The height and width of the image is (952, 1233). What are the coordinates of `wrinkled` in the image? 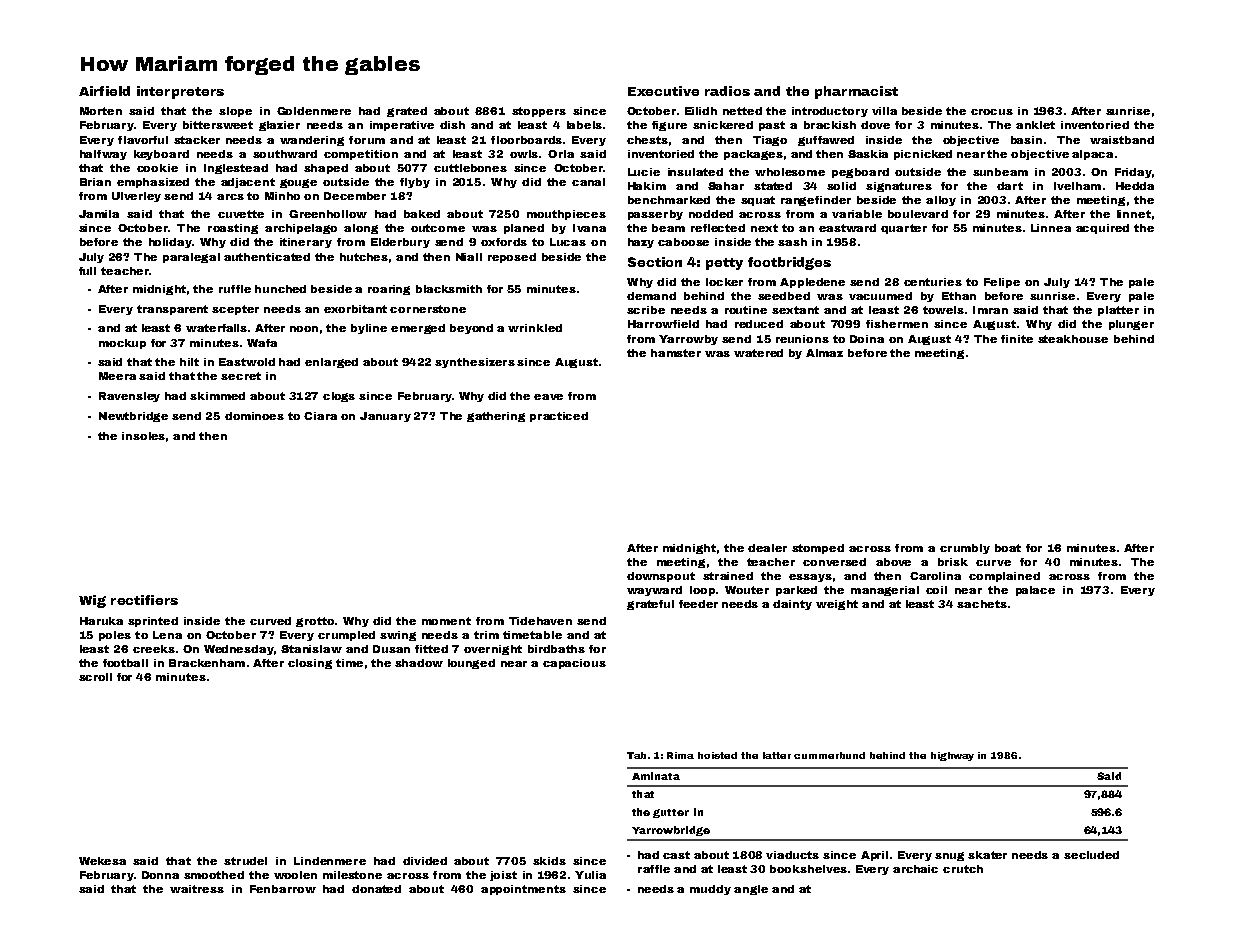 It's located at (535, 328).
